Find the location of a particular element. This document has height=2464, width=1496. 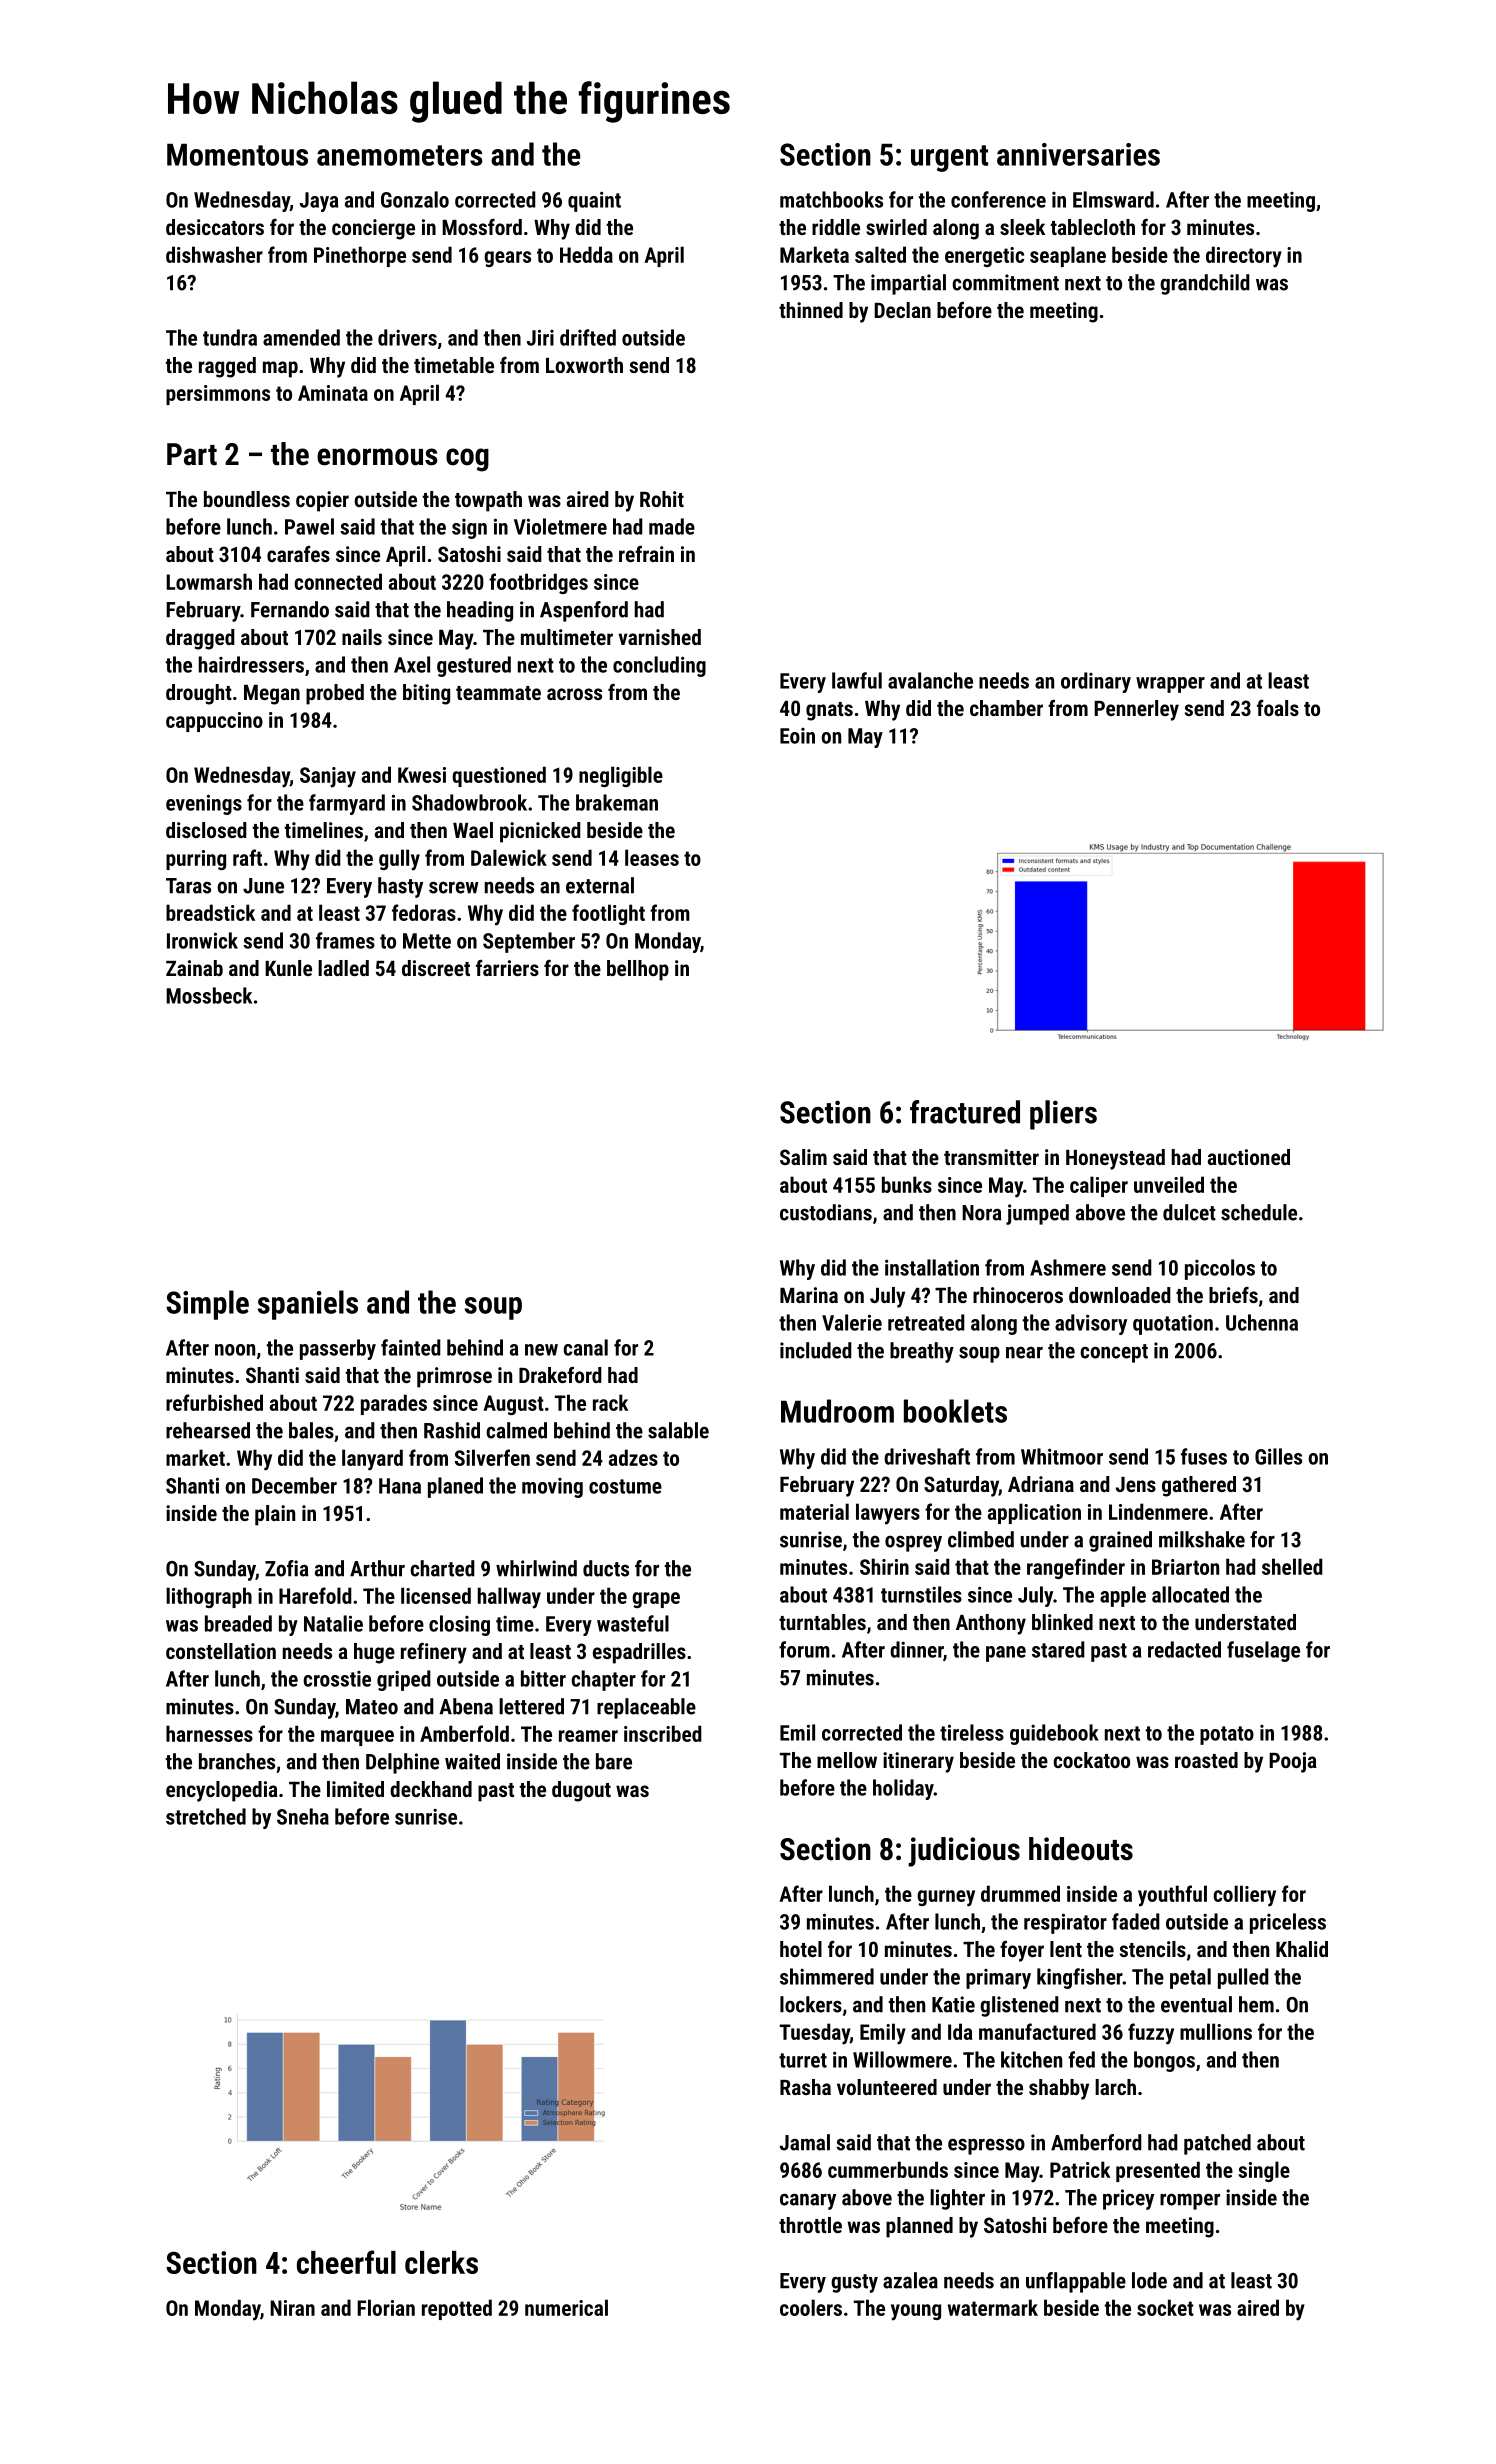

grandchild is located at coordinates (1205, 284).
